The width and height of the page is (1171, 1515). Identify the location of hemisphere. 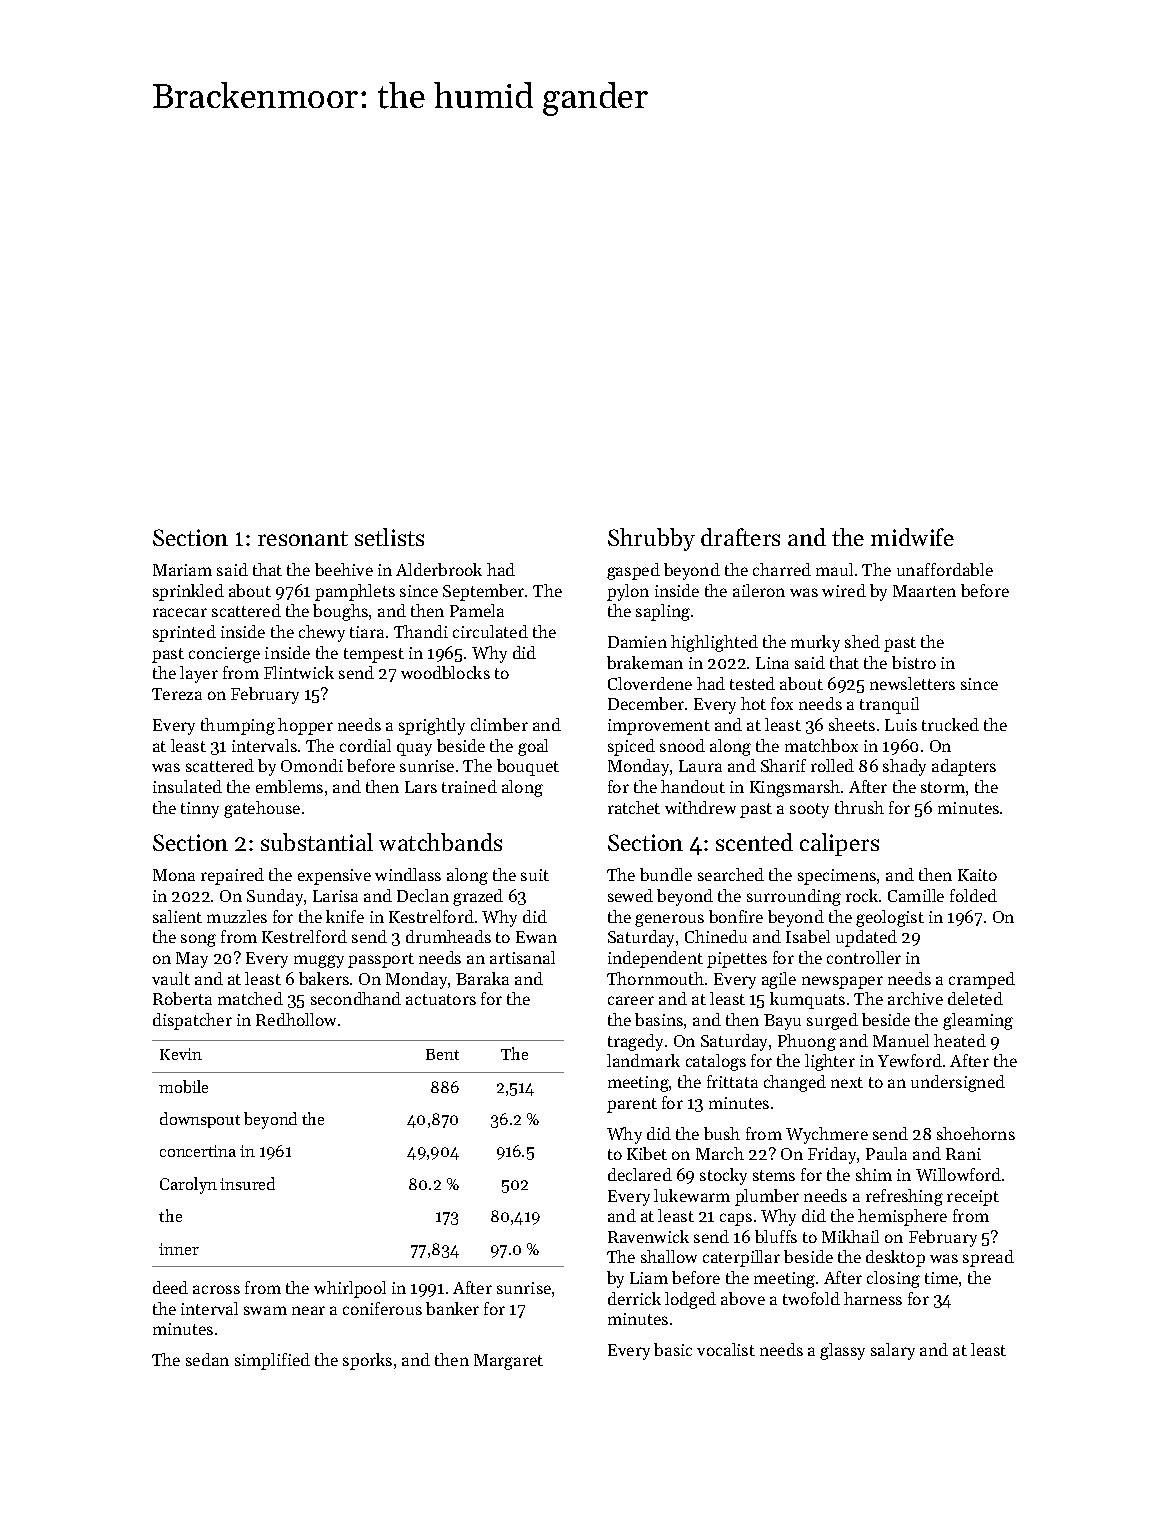
(902, 1217).
